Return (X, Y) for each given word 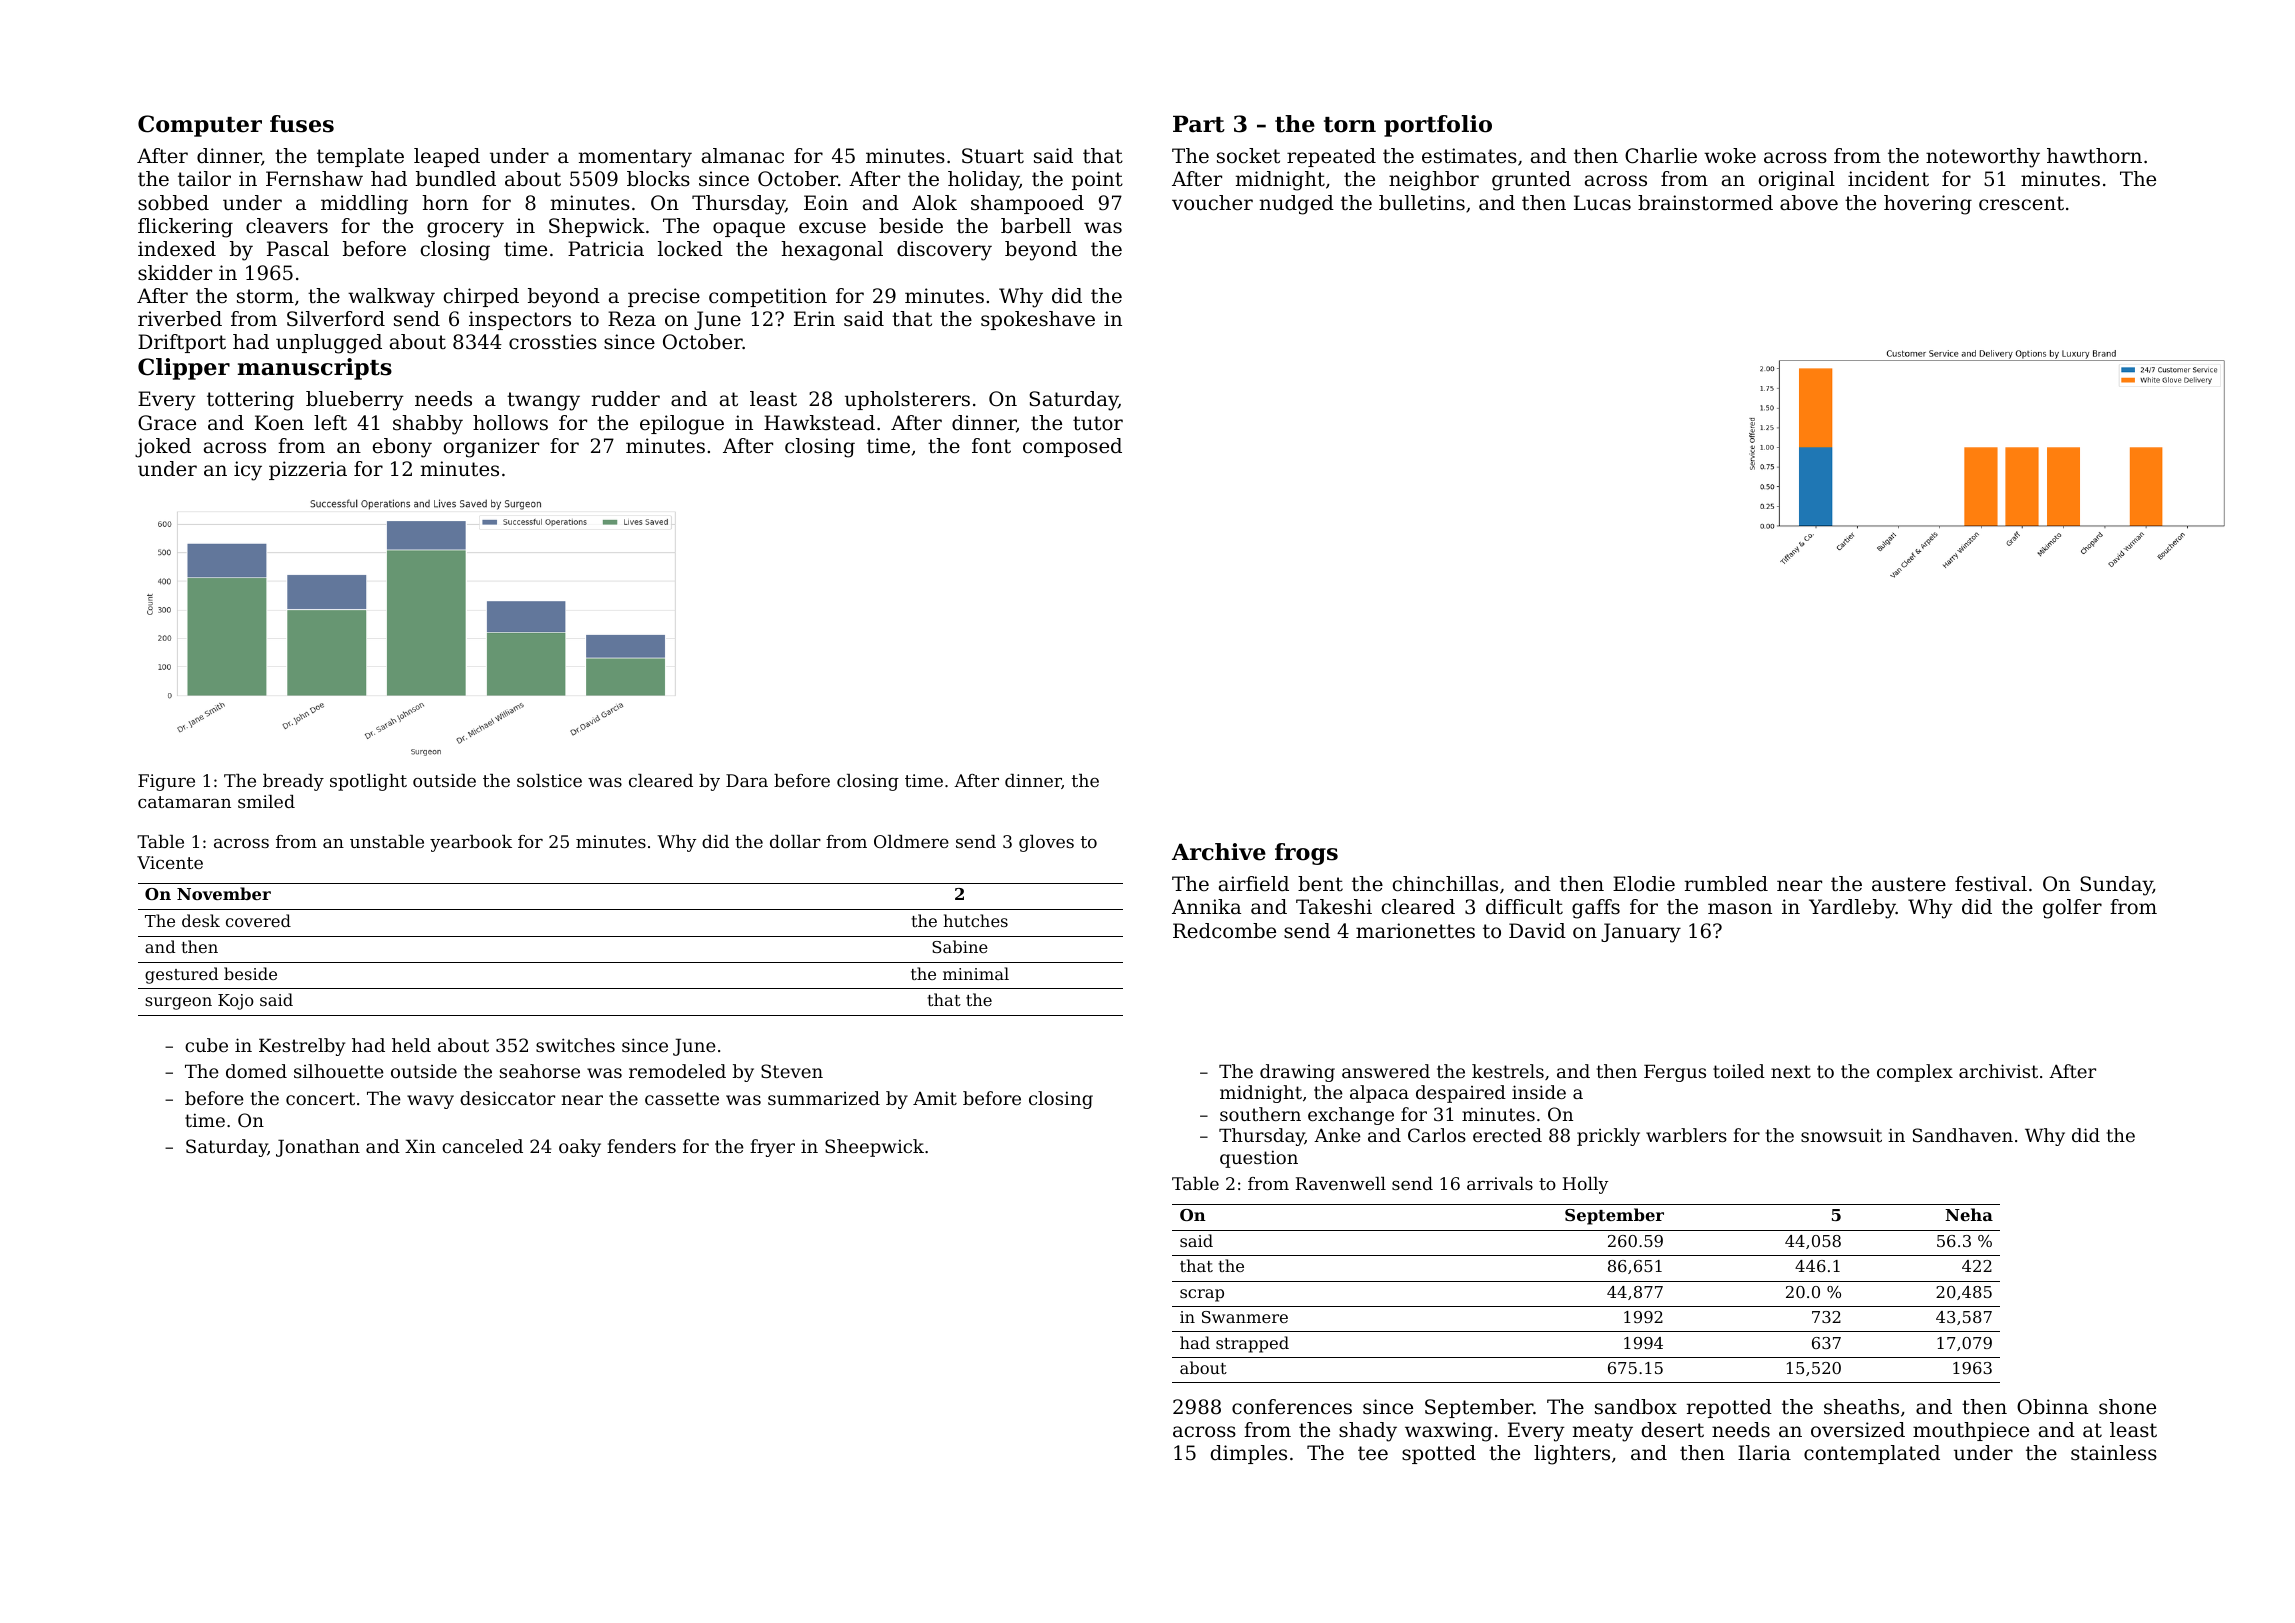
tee (1373, 1453)
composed (1072, 447)
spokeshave (1038, 320)
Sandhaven (1963, 1135)
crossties (553, 342)
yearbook (471, 843)
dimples (1249, 1454)
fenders (641, 1146)
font (991, 446)
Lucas (1602, 203)
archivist (1998, 1071)
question (1259, 1159)
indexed (177, 248)
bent (1320, 884)
